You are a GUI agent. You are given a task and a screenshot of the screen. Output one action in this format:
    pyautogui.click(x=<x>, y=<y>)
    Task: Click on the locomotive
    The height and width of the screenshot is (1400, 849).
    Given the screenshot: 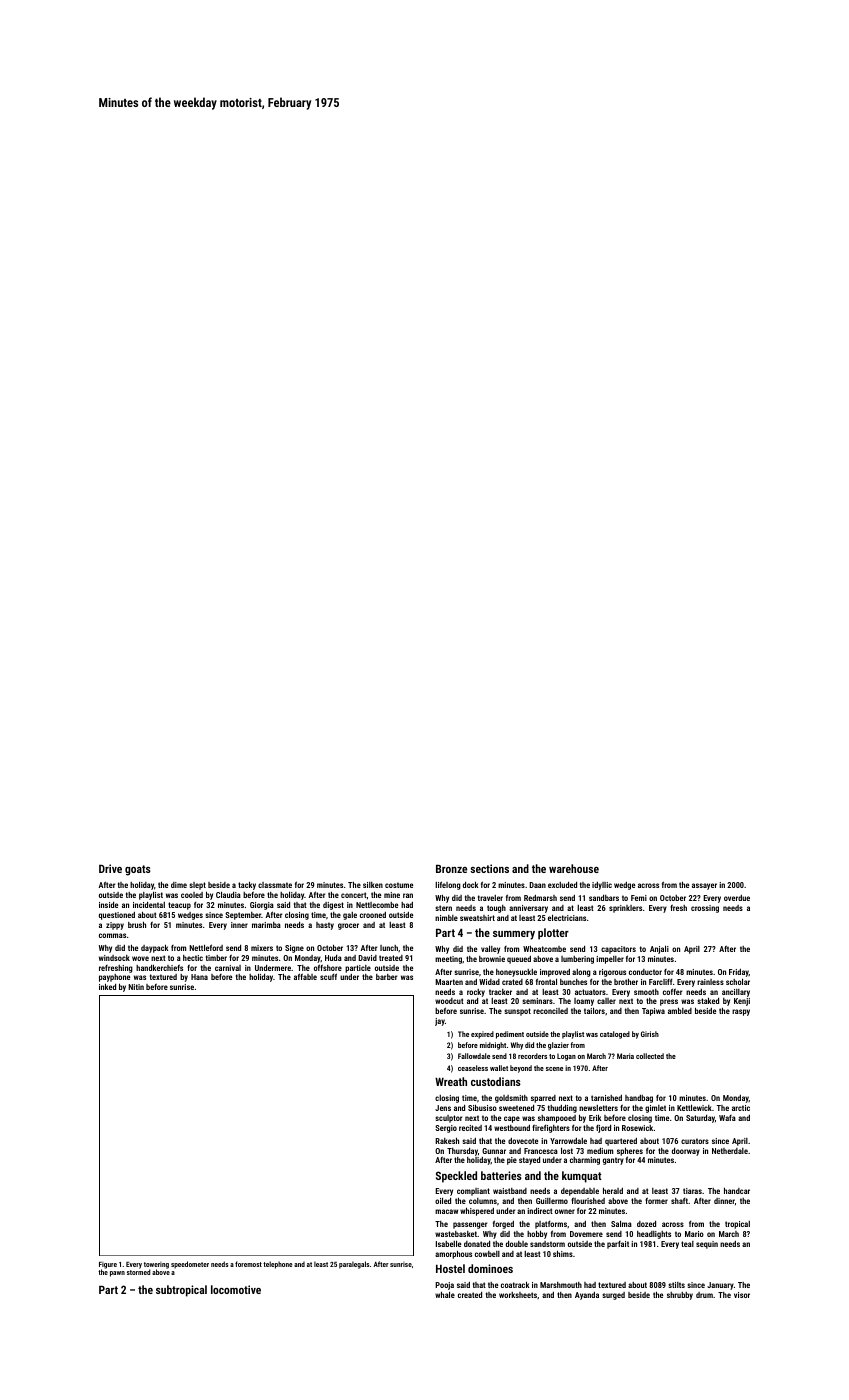 What is the action you would take?
    pyautogui.click(x=236, y=1289)
